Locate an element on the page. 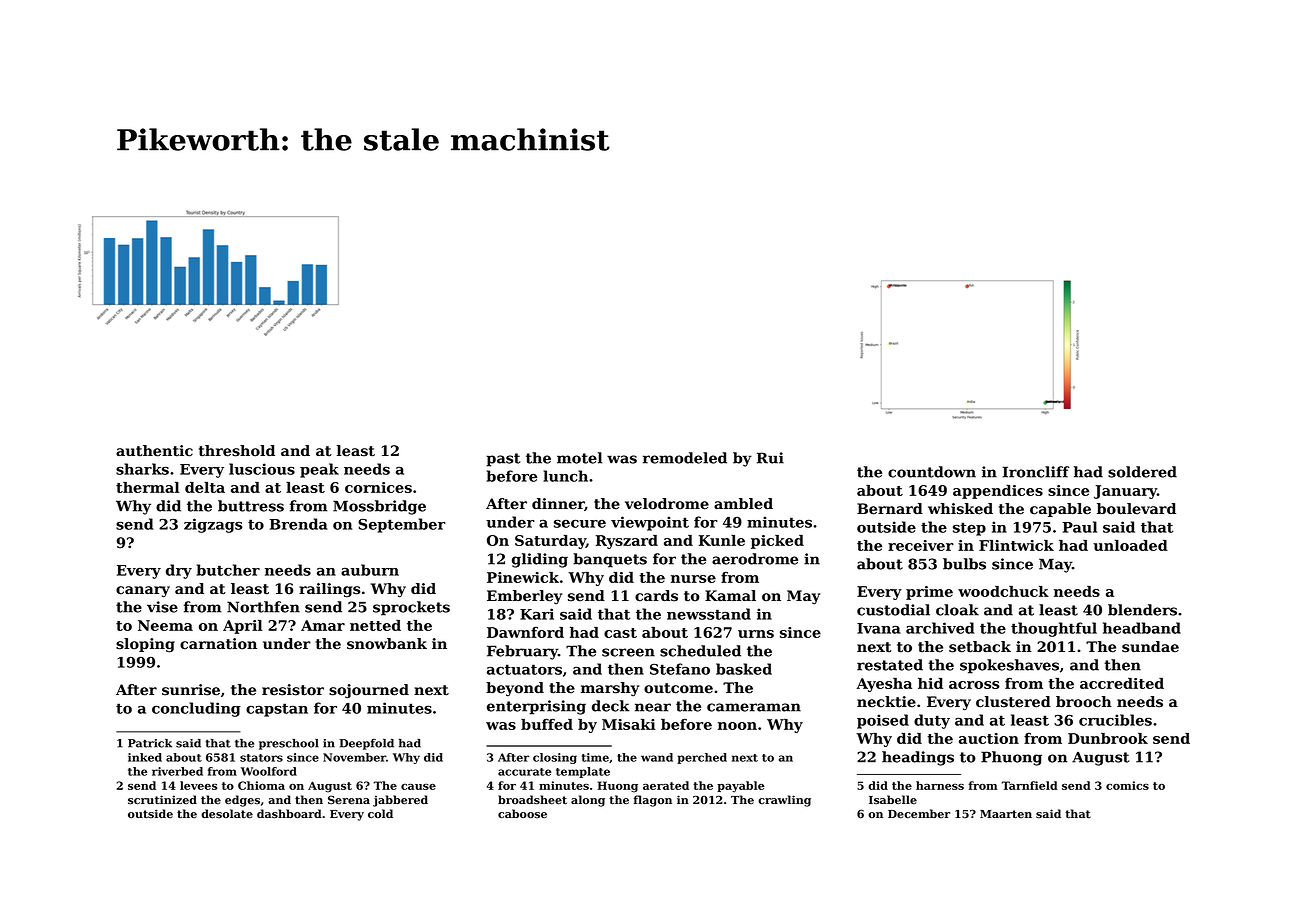 The image size is (1308, 924). riverbed is located at coordinates (177, 771).
